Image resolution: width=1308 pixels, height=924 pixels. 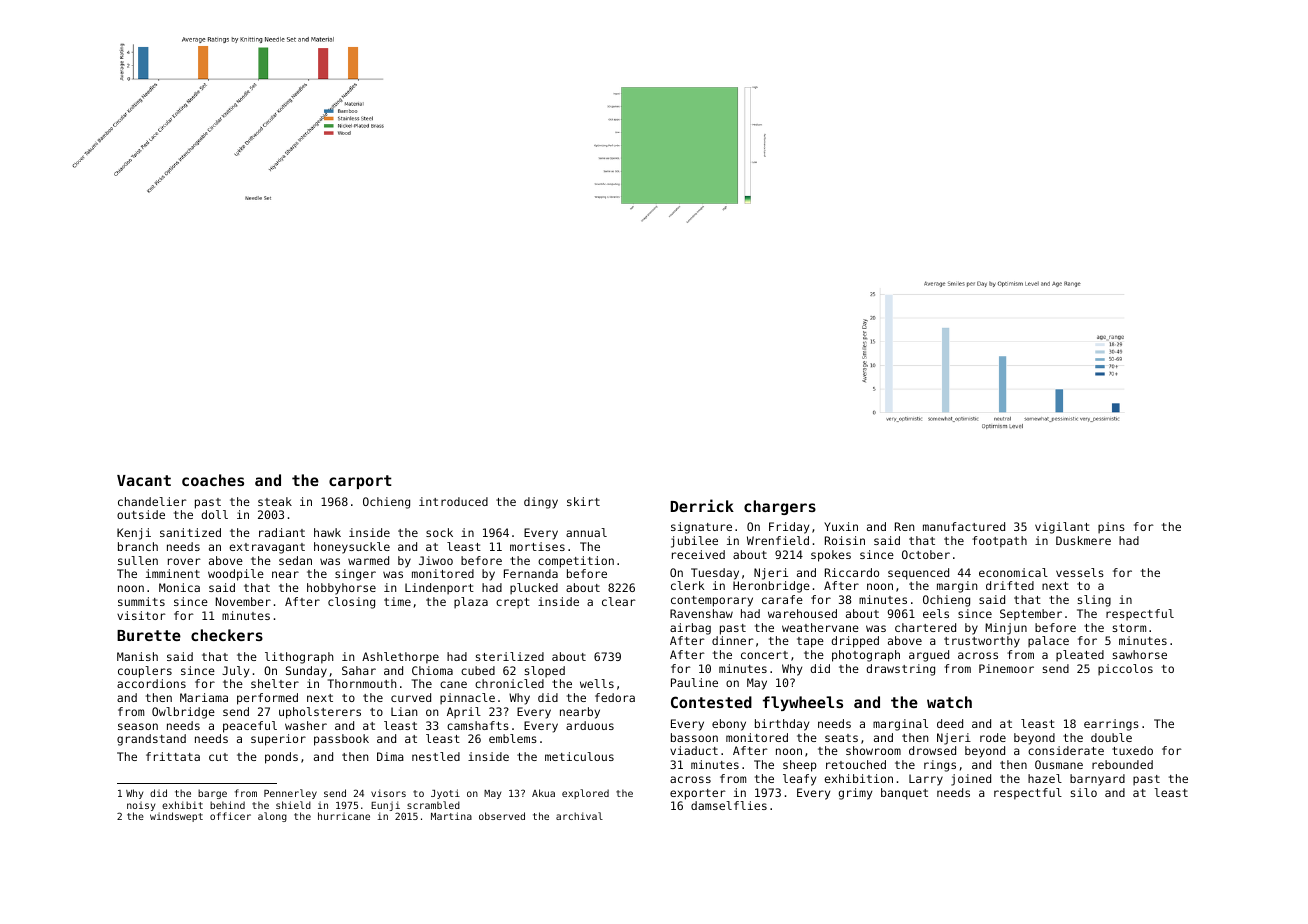 I want to click on summits, so click(x=141, y=601).
